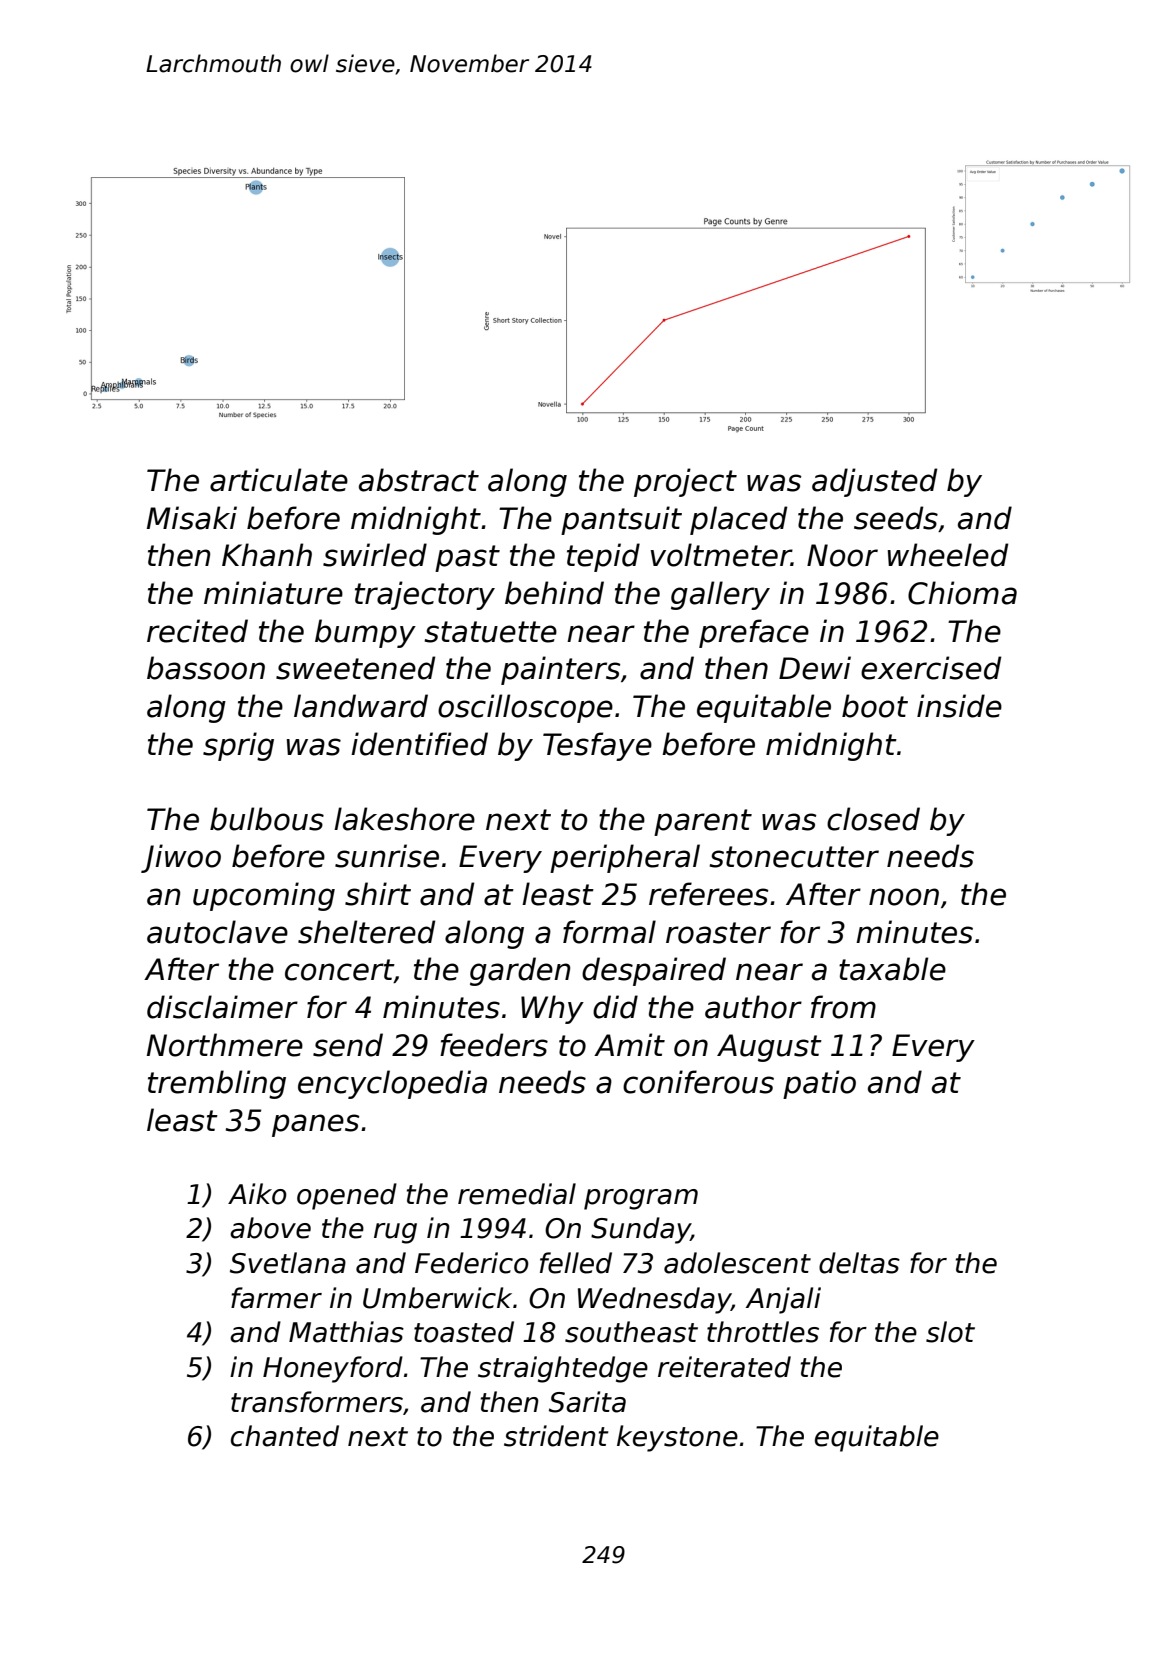 The height and width of the page is (1654, 1165). What do you see at coordinates (950, 1332) in the page?
I see `slot` at bounding box center [950, 1332].
